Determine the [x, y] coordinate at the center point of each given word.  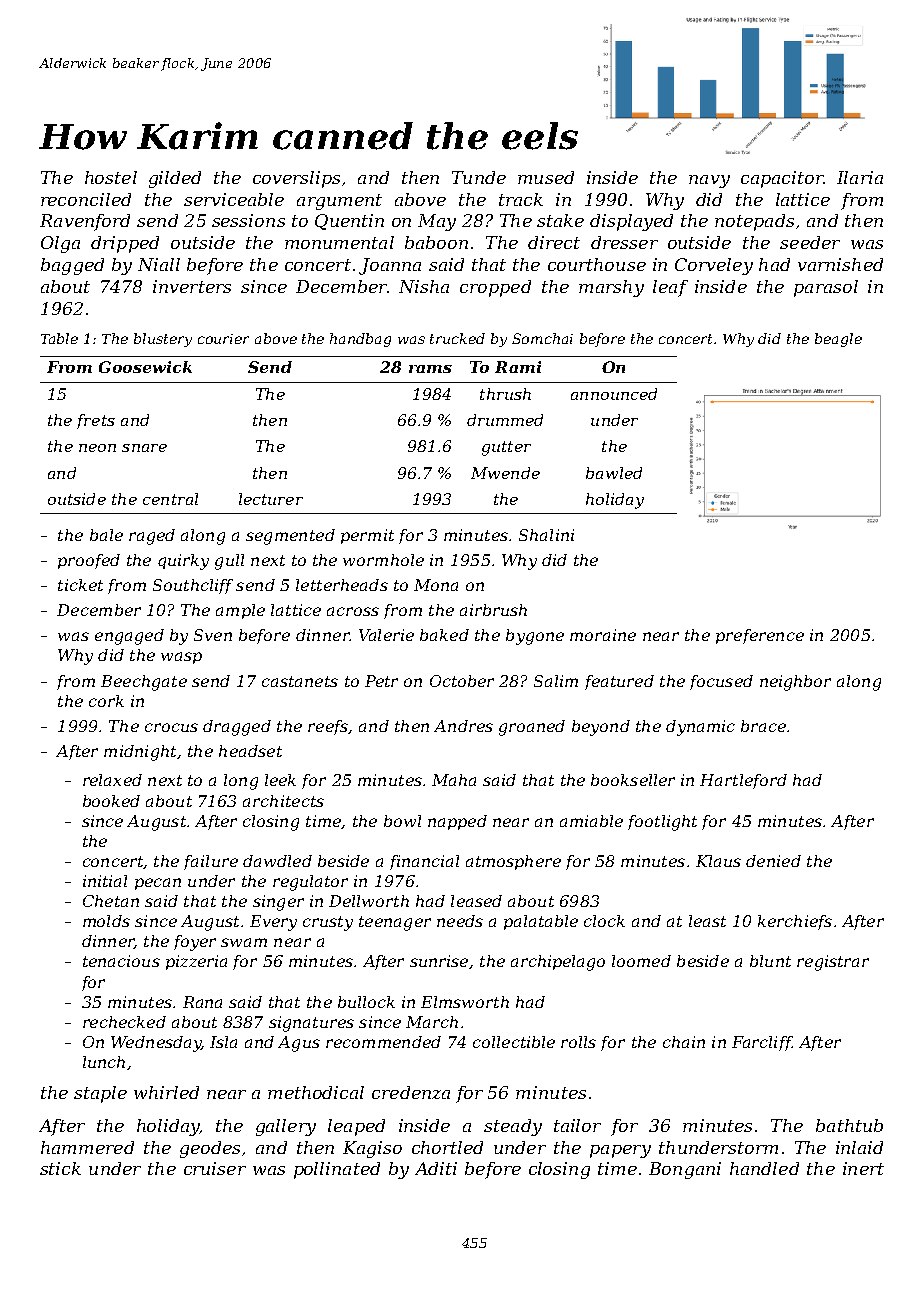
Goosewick [145, 367]
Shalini [546, 535]
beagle [838, 340]
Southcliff [193, 586]
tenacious [121, 961]
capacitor [782, 179]
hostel [111, 177]
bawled [614, 473]
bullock [366, 1002]
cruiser [215, 1168]
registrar [833, 963]
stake [560, 220]
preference [760, 636]
